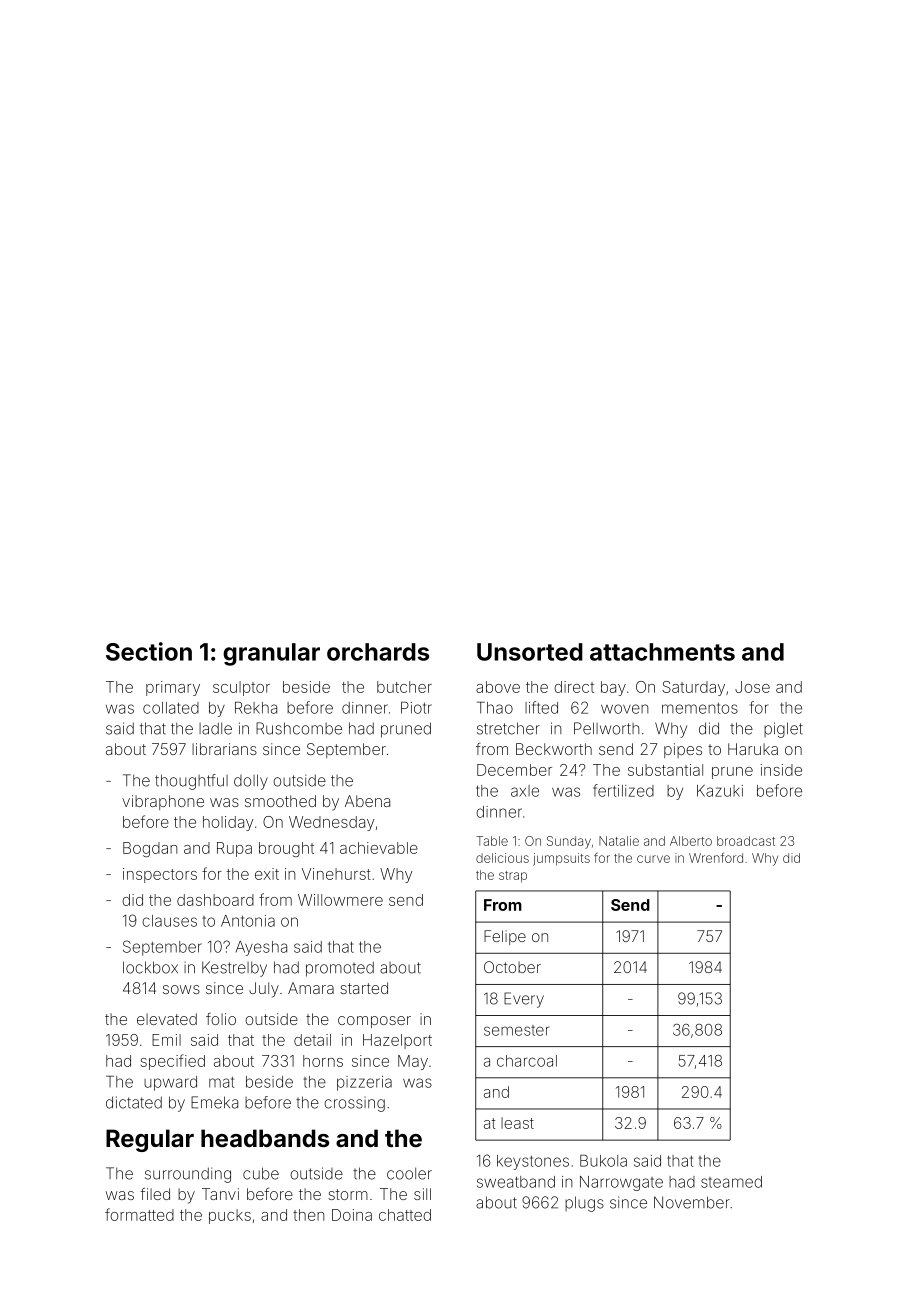 The height and width of the screenshot is (1316, 908). Describe the element at coordinates (241, 688) in the screenshot. I see `sculptor` at that location.
